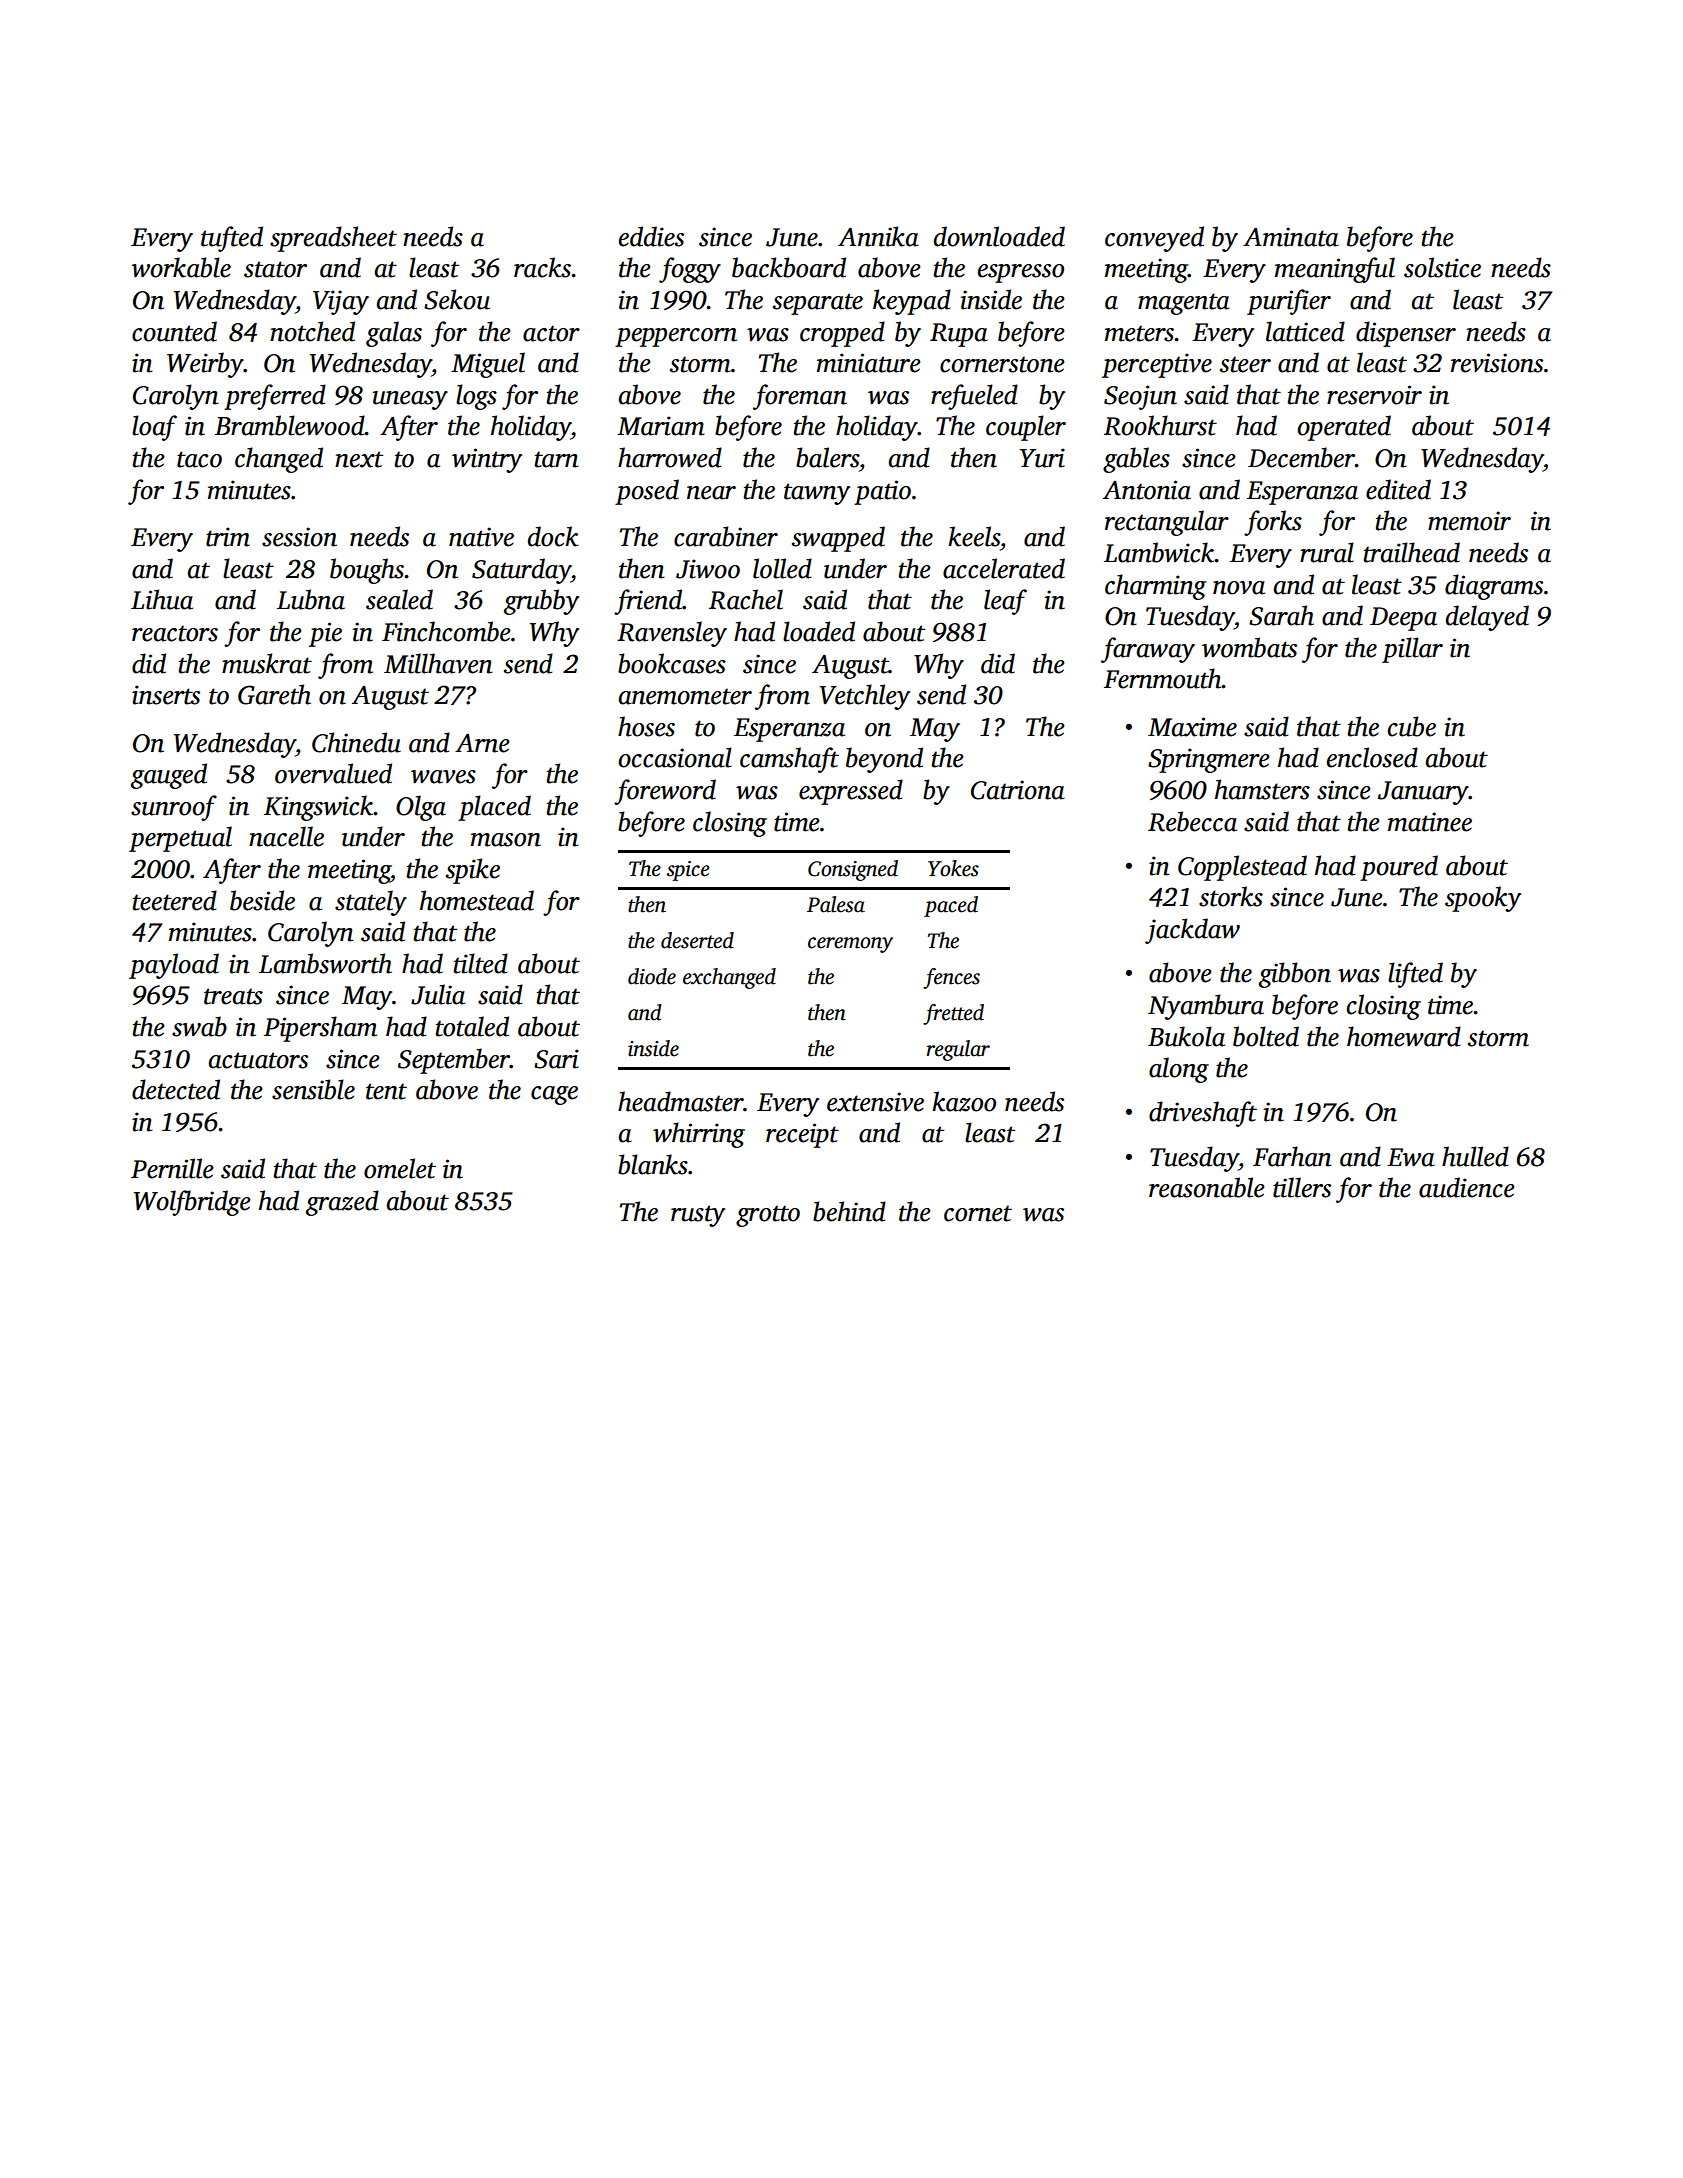 The width and height of the screenshot is (1683, 2178). I want to click on Annika, so click(878, 236).
